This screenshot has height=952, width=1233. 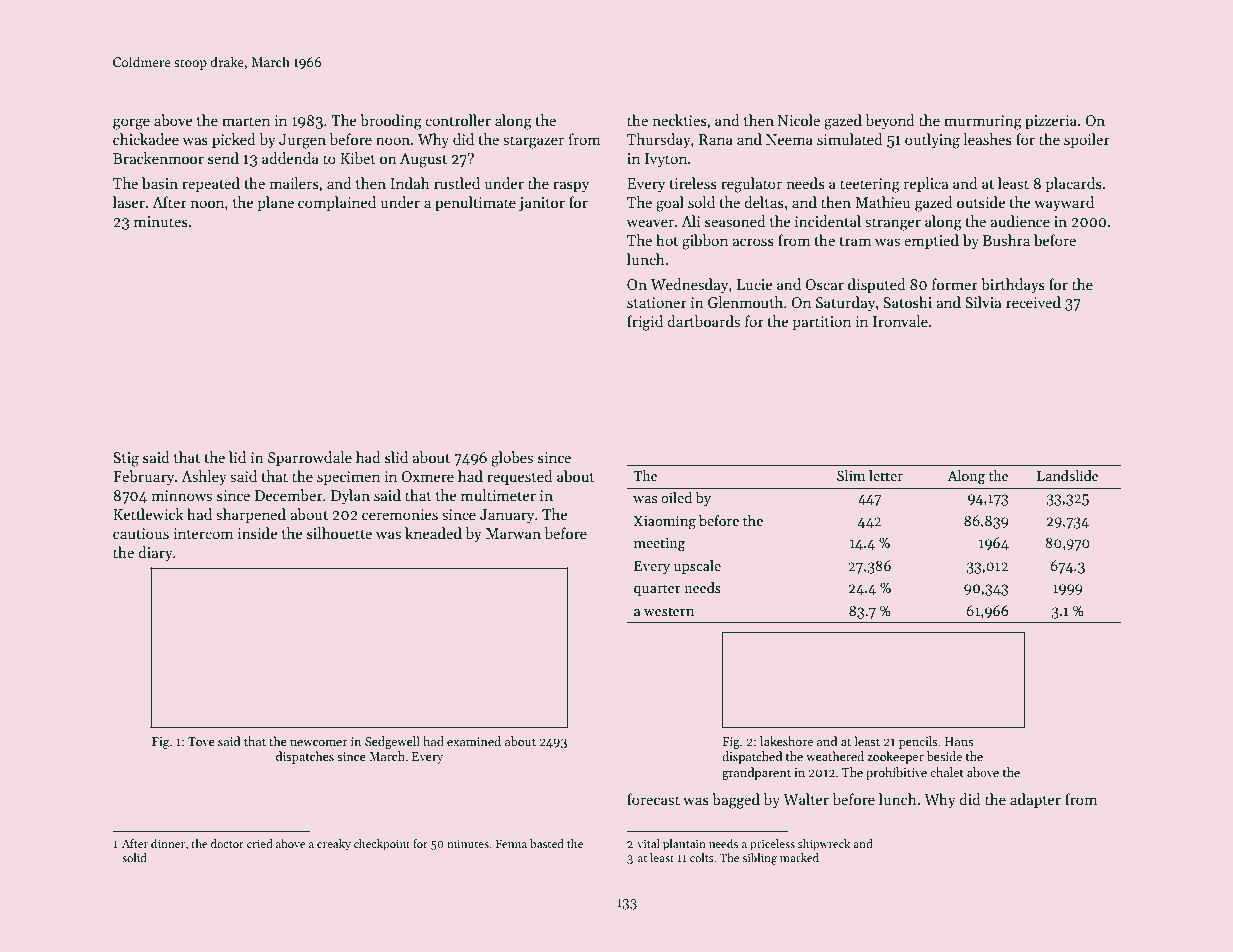 What do you see at coordinates (260, 843) in the screenshot?
I see `cried` at bounding box center [260, 843].
